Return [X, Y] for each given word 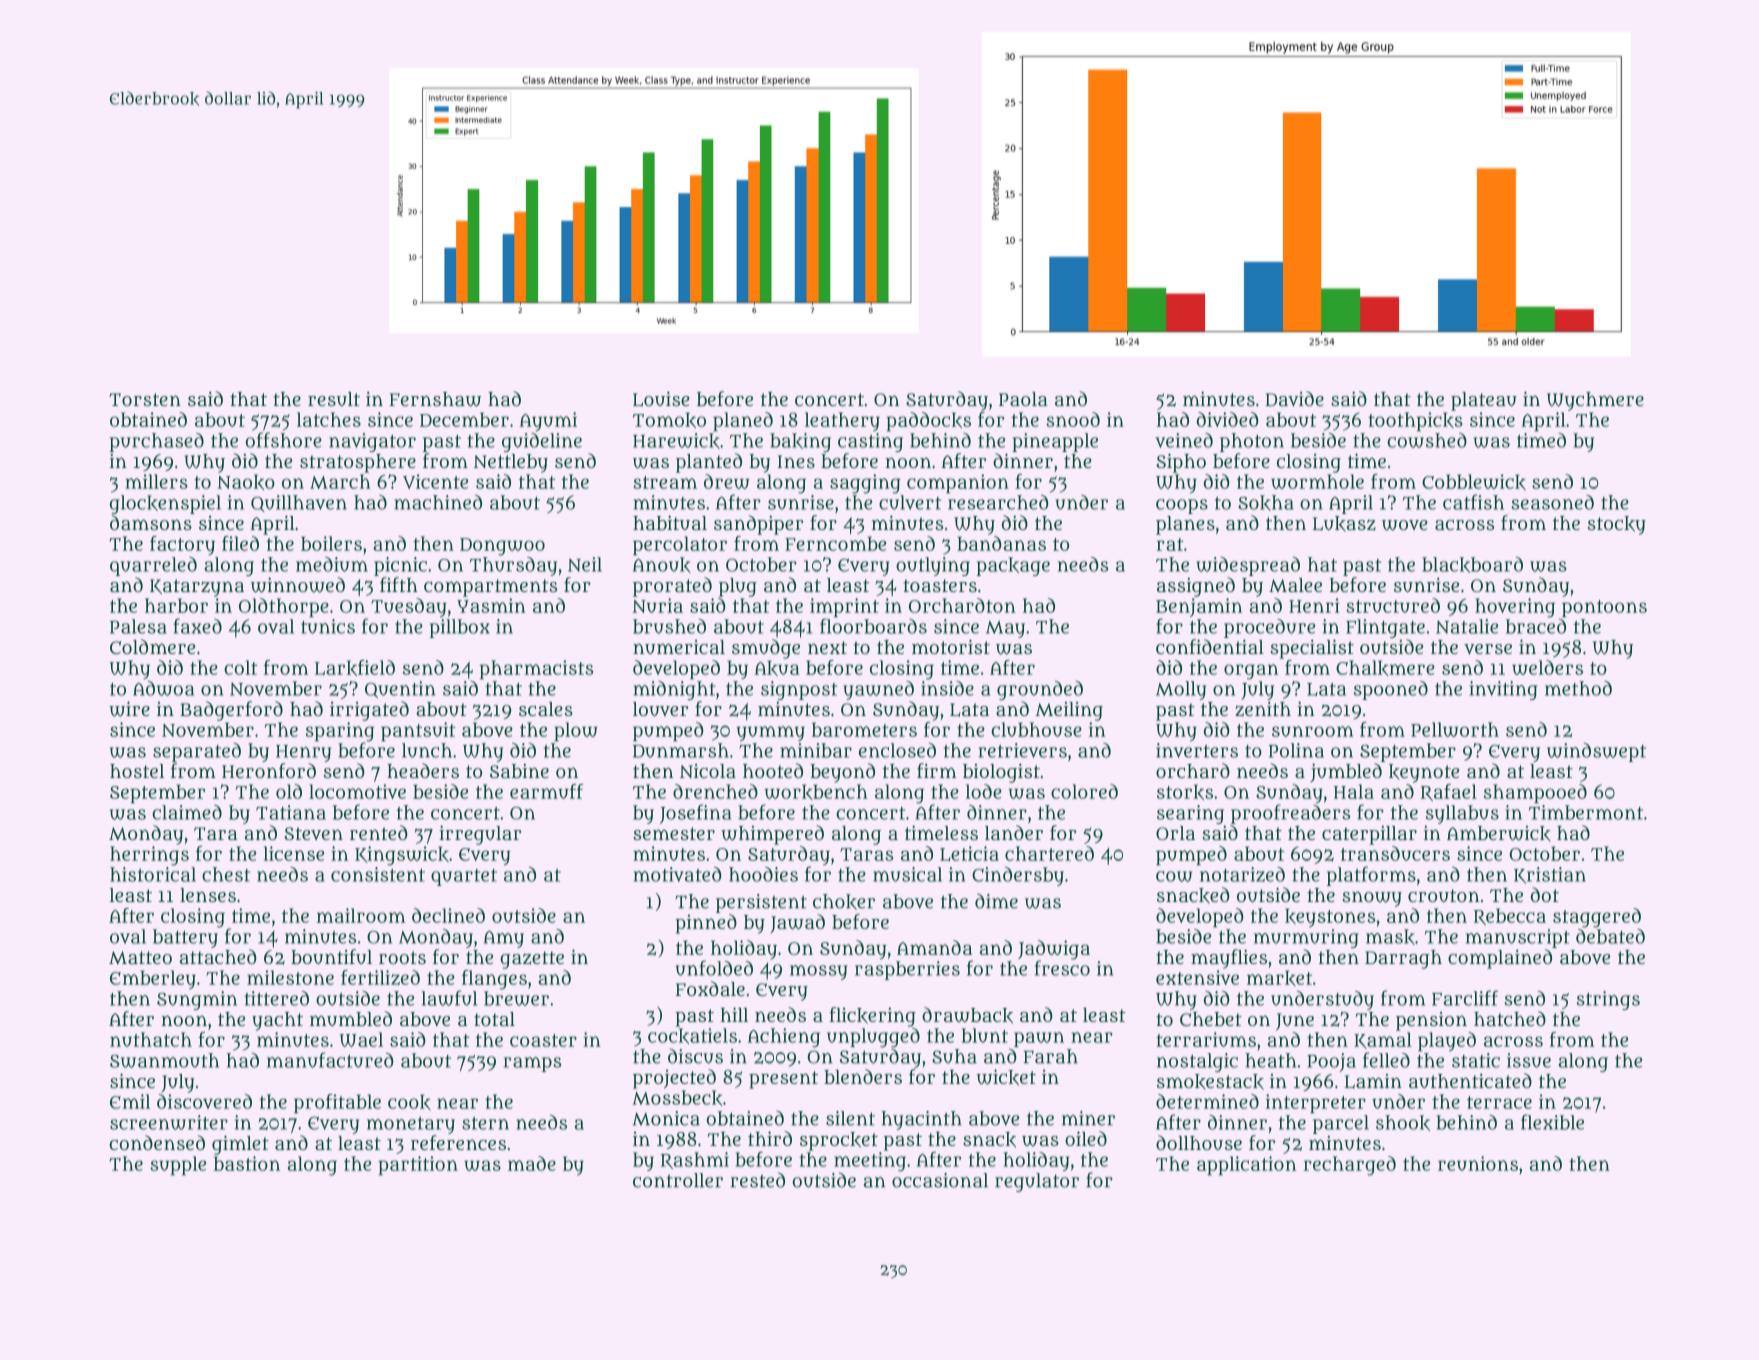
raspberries [907, 970]
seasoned [1552, 502]
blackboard [1472, 565]
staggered [1597, 918]
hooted [773, 770]
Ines [796, 461]
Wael [361, 1039]
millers [156, 481]
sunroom [1313, 731]
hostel [137, 771]
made [532, 1163]
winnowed [298, 585]
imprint [844, 607]
